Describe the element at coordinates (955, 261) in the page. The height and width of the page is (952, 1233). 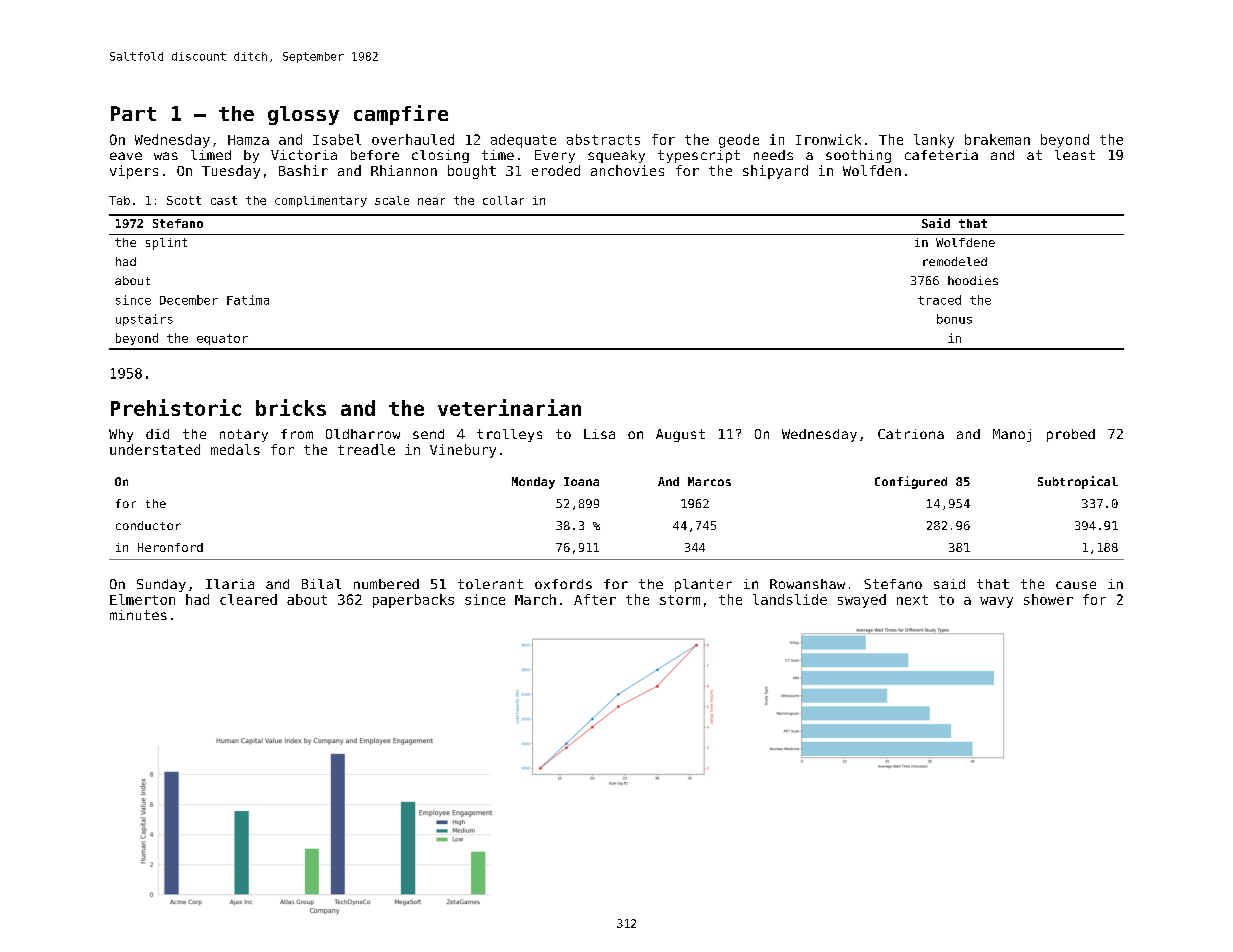
I see `remodeled` at that location.
